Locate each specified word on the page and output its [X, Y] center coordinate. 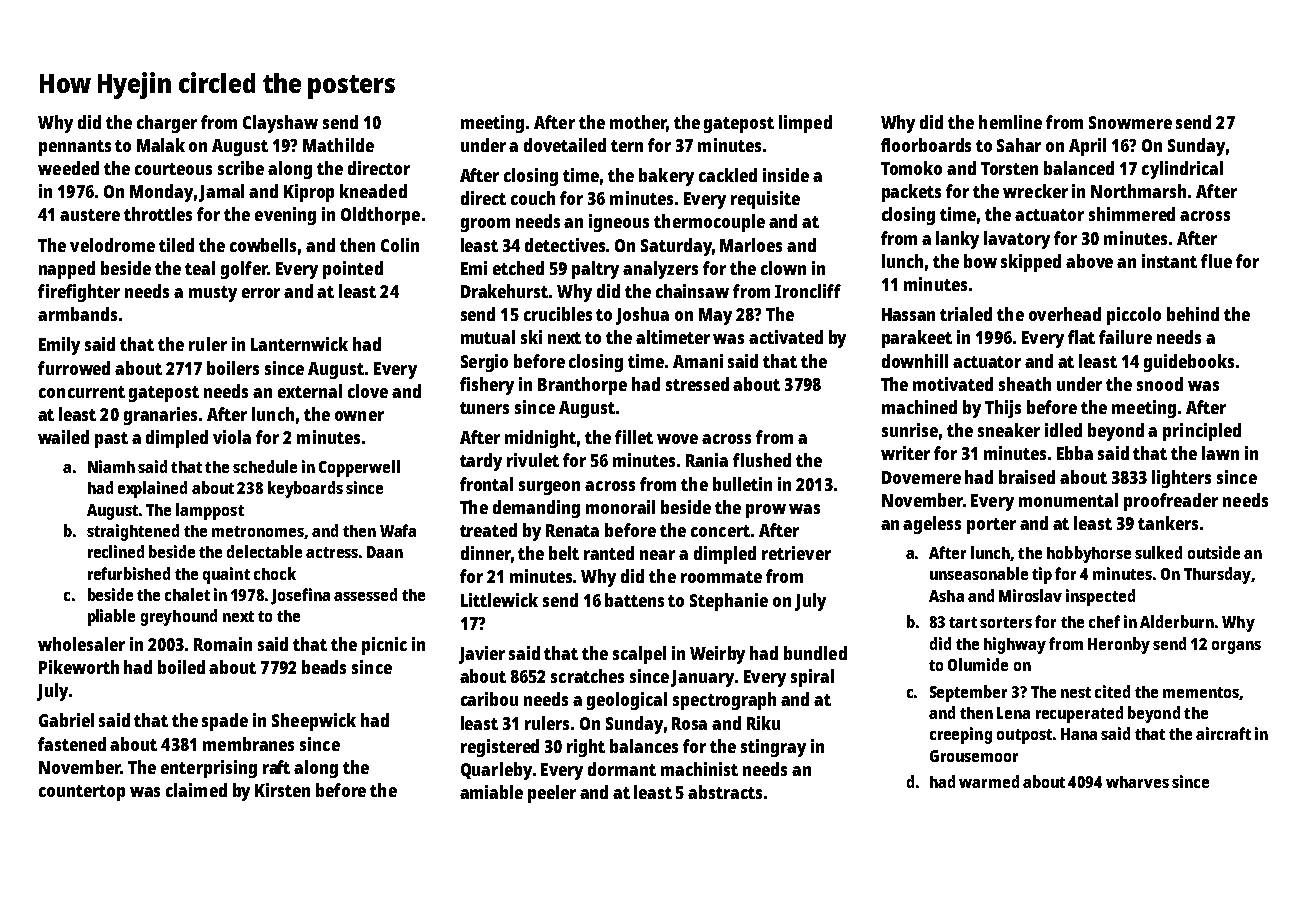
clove [368, 391]
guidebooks [1189, 363]
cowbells [263, 245]
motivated [953, 384]
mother [638, 123]
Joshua [642, 316]
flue [1216, 261]
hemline [1010, 122]
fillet [634, 437]
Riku [763, 723]
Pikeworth [79, 667]
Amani [698, 361]
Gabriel [66, 720]
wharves [1137, 782]
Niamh [111, 466]
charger [167, 124]
